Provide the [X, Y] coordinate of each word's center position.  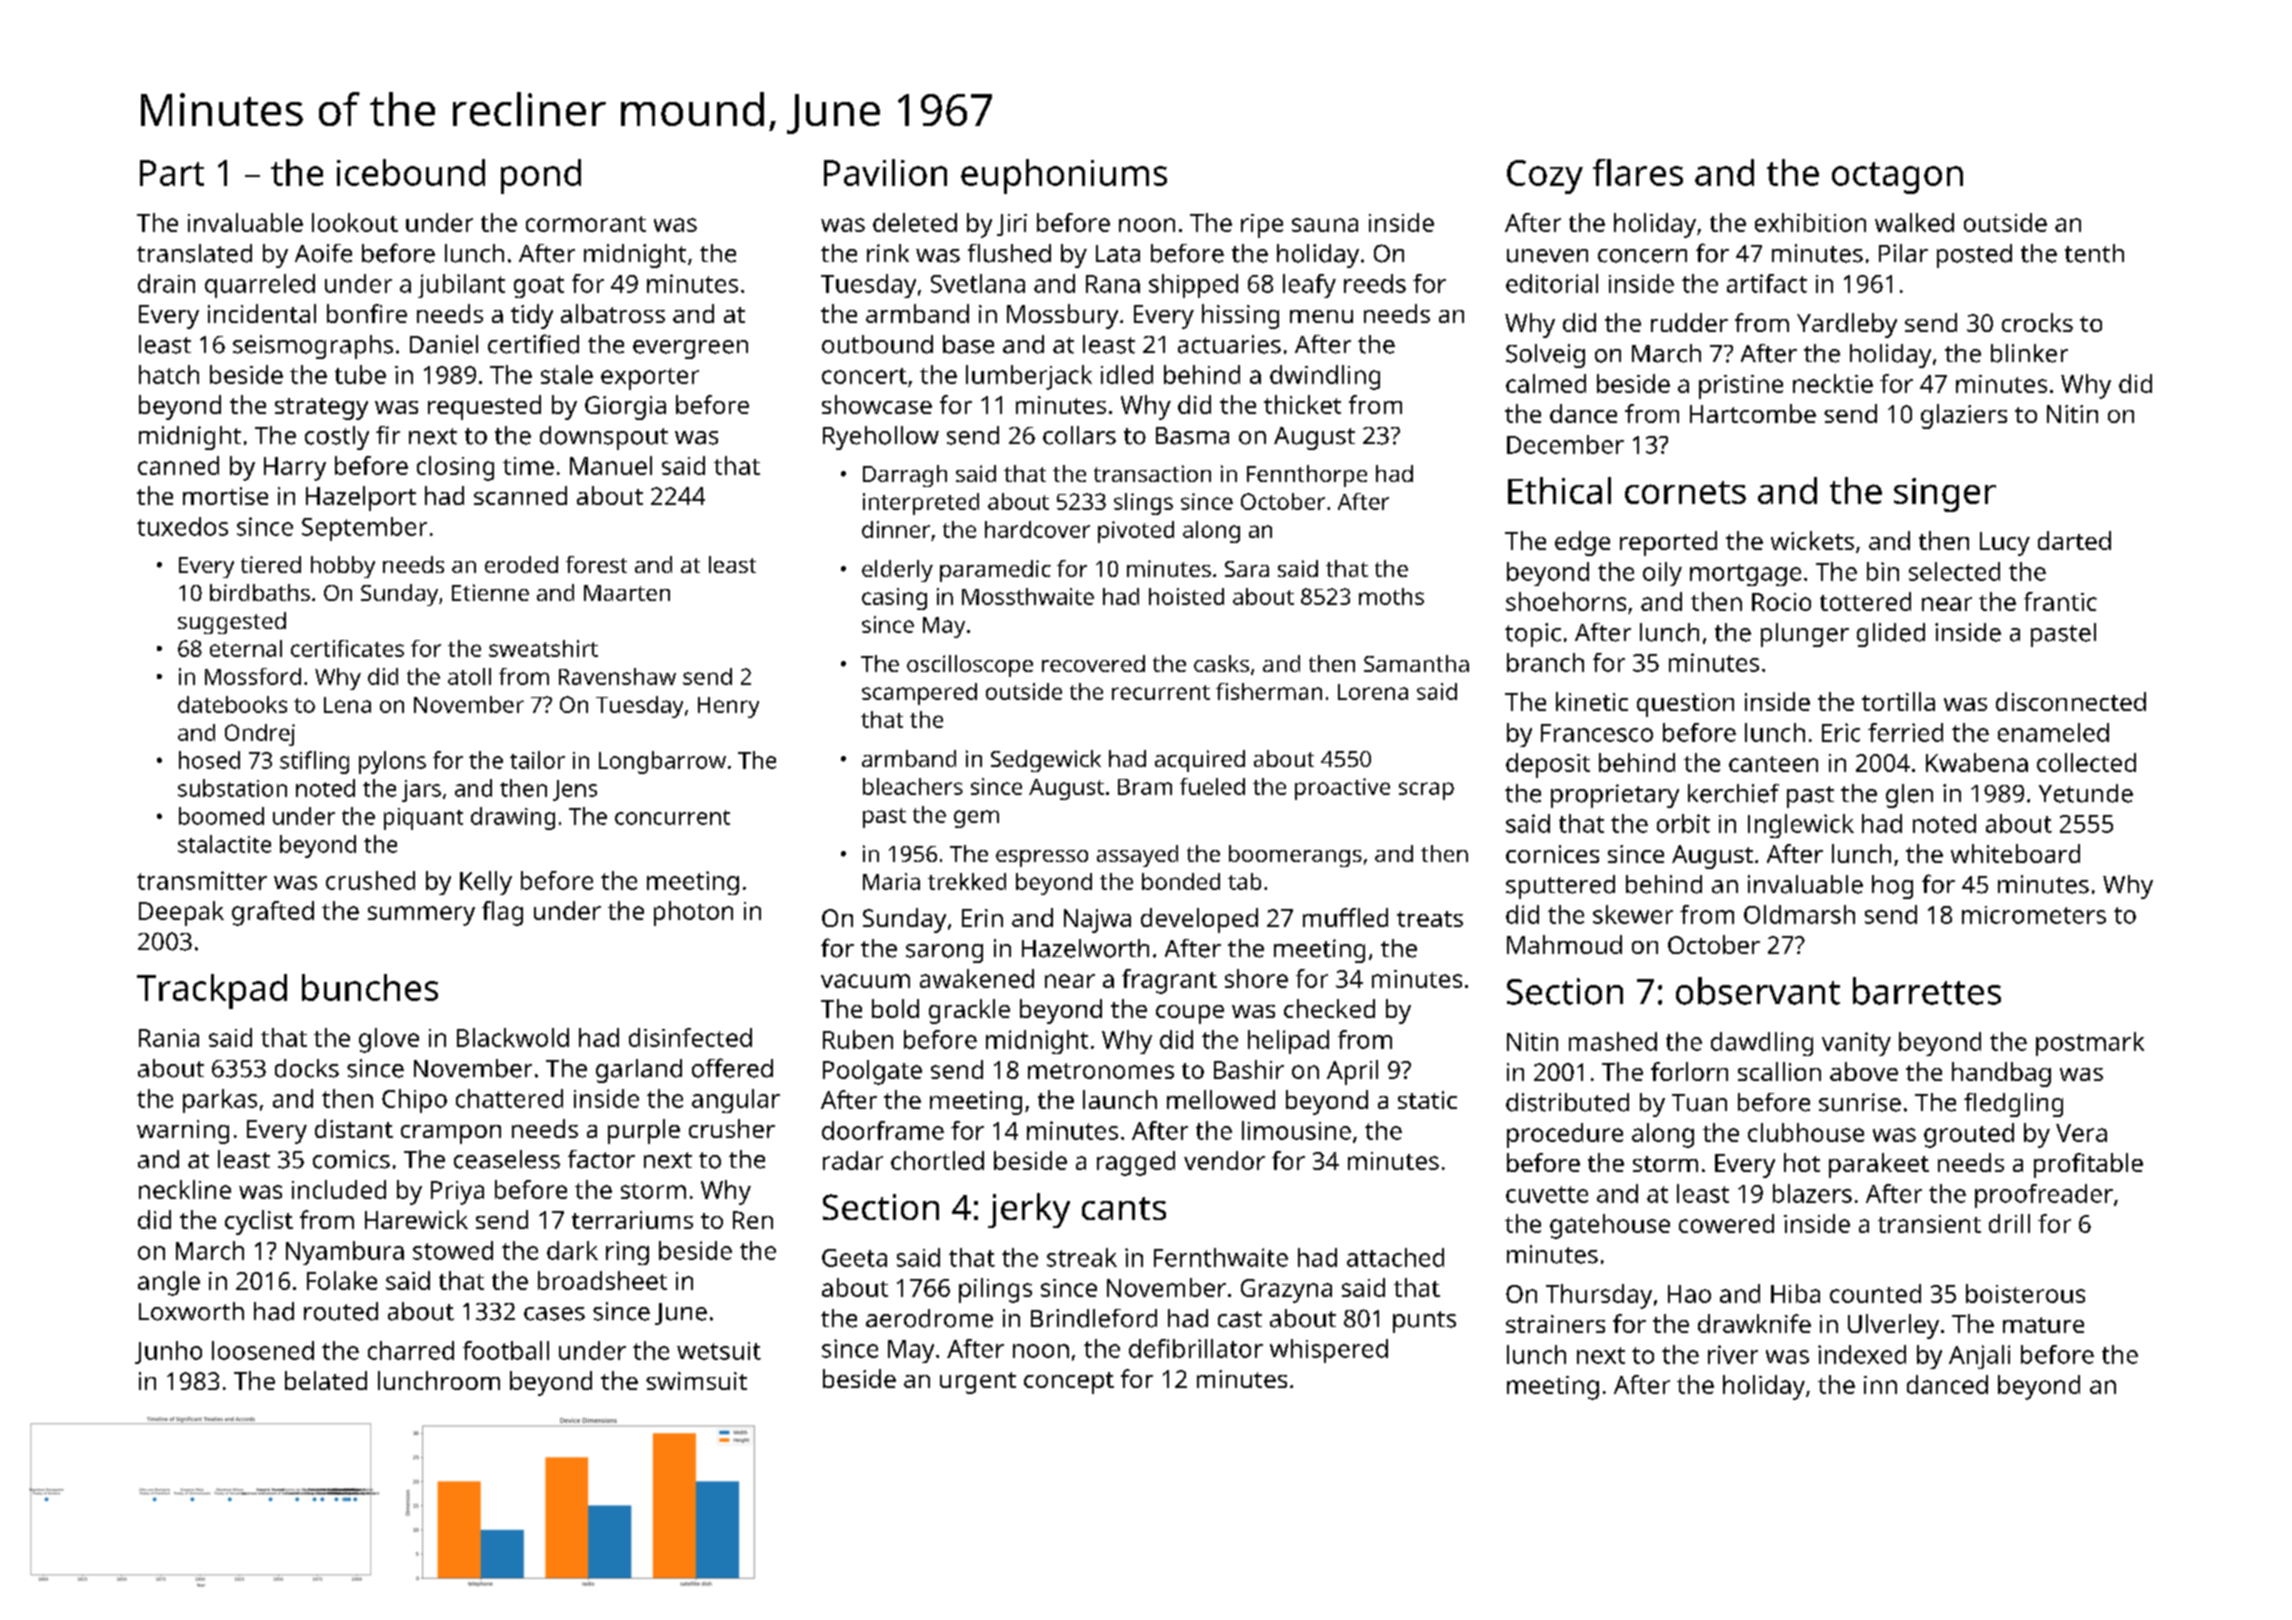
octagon [1897, 178]
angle [169, 1283]
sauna [1325, 225]
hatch [169, 374]
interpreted [921, 504]
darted [2074, 540]
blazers [1812, 1193]
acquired [1200, 761]
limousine [1296, 1130]
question [1685, 705]
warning [183, 1132]
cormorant [586, 224]
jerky [1029, 1210]
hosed [209, 760]
